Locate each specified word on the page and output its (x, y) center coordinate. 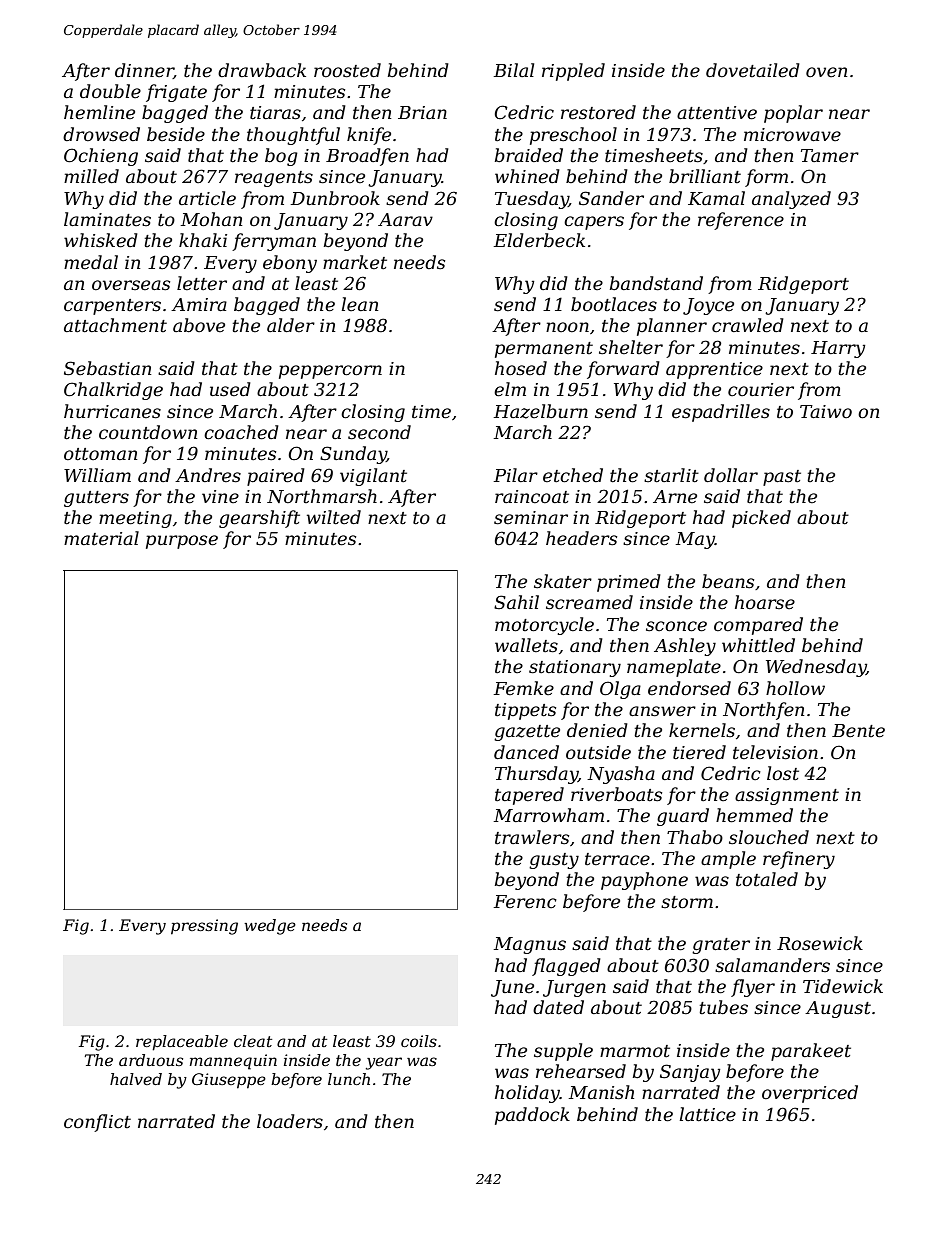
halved (136, 1079)
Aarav (405, 219)
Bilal (513, 70)
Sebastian (108, 368)
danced (526, 752)
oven (827, 72)
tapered (529, 796)
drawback (262, 70)
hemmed (754, 815)
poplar (793, 114)
